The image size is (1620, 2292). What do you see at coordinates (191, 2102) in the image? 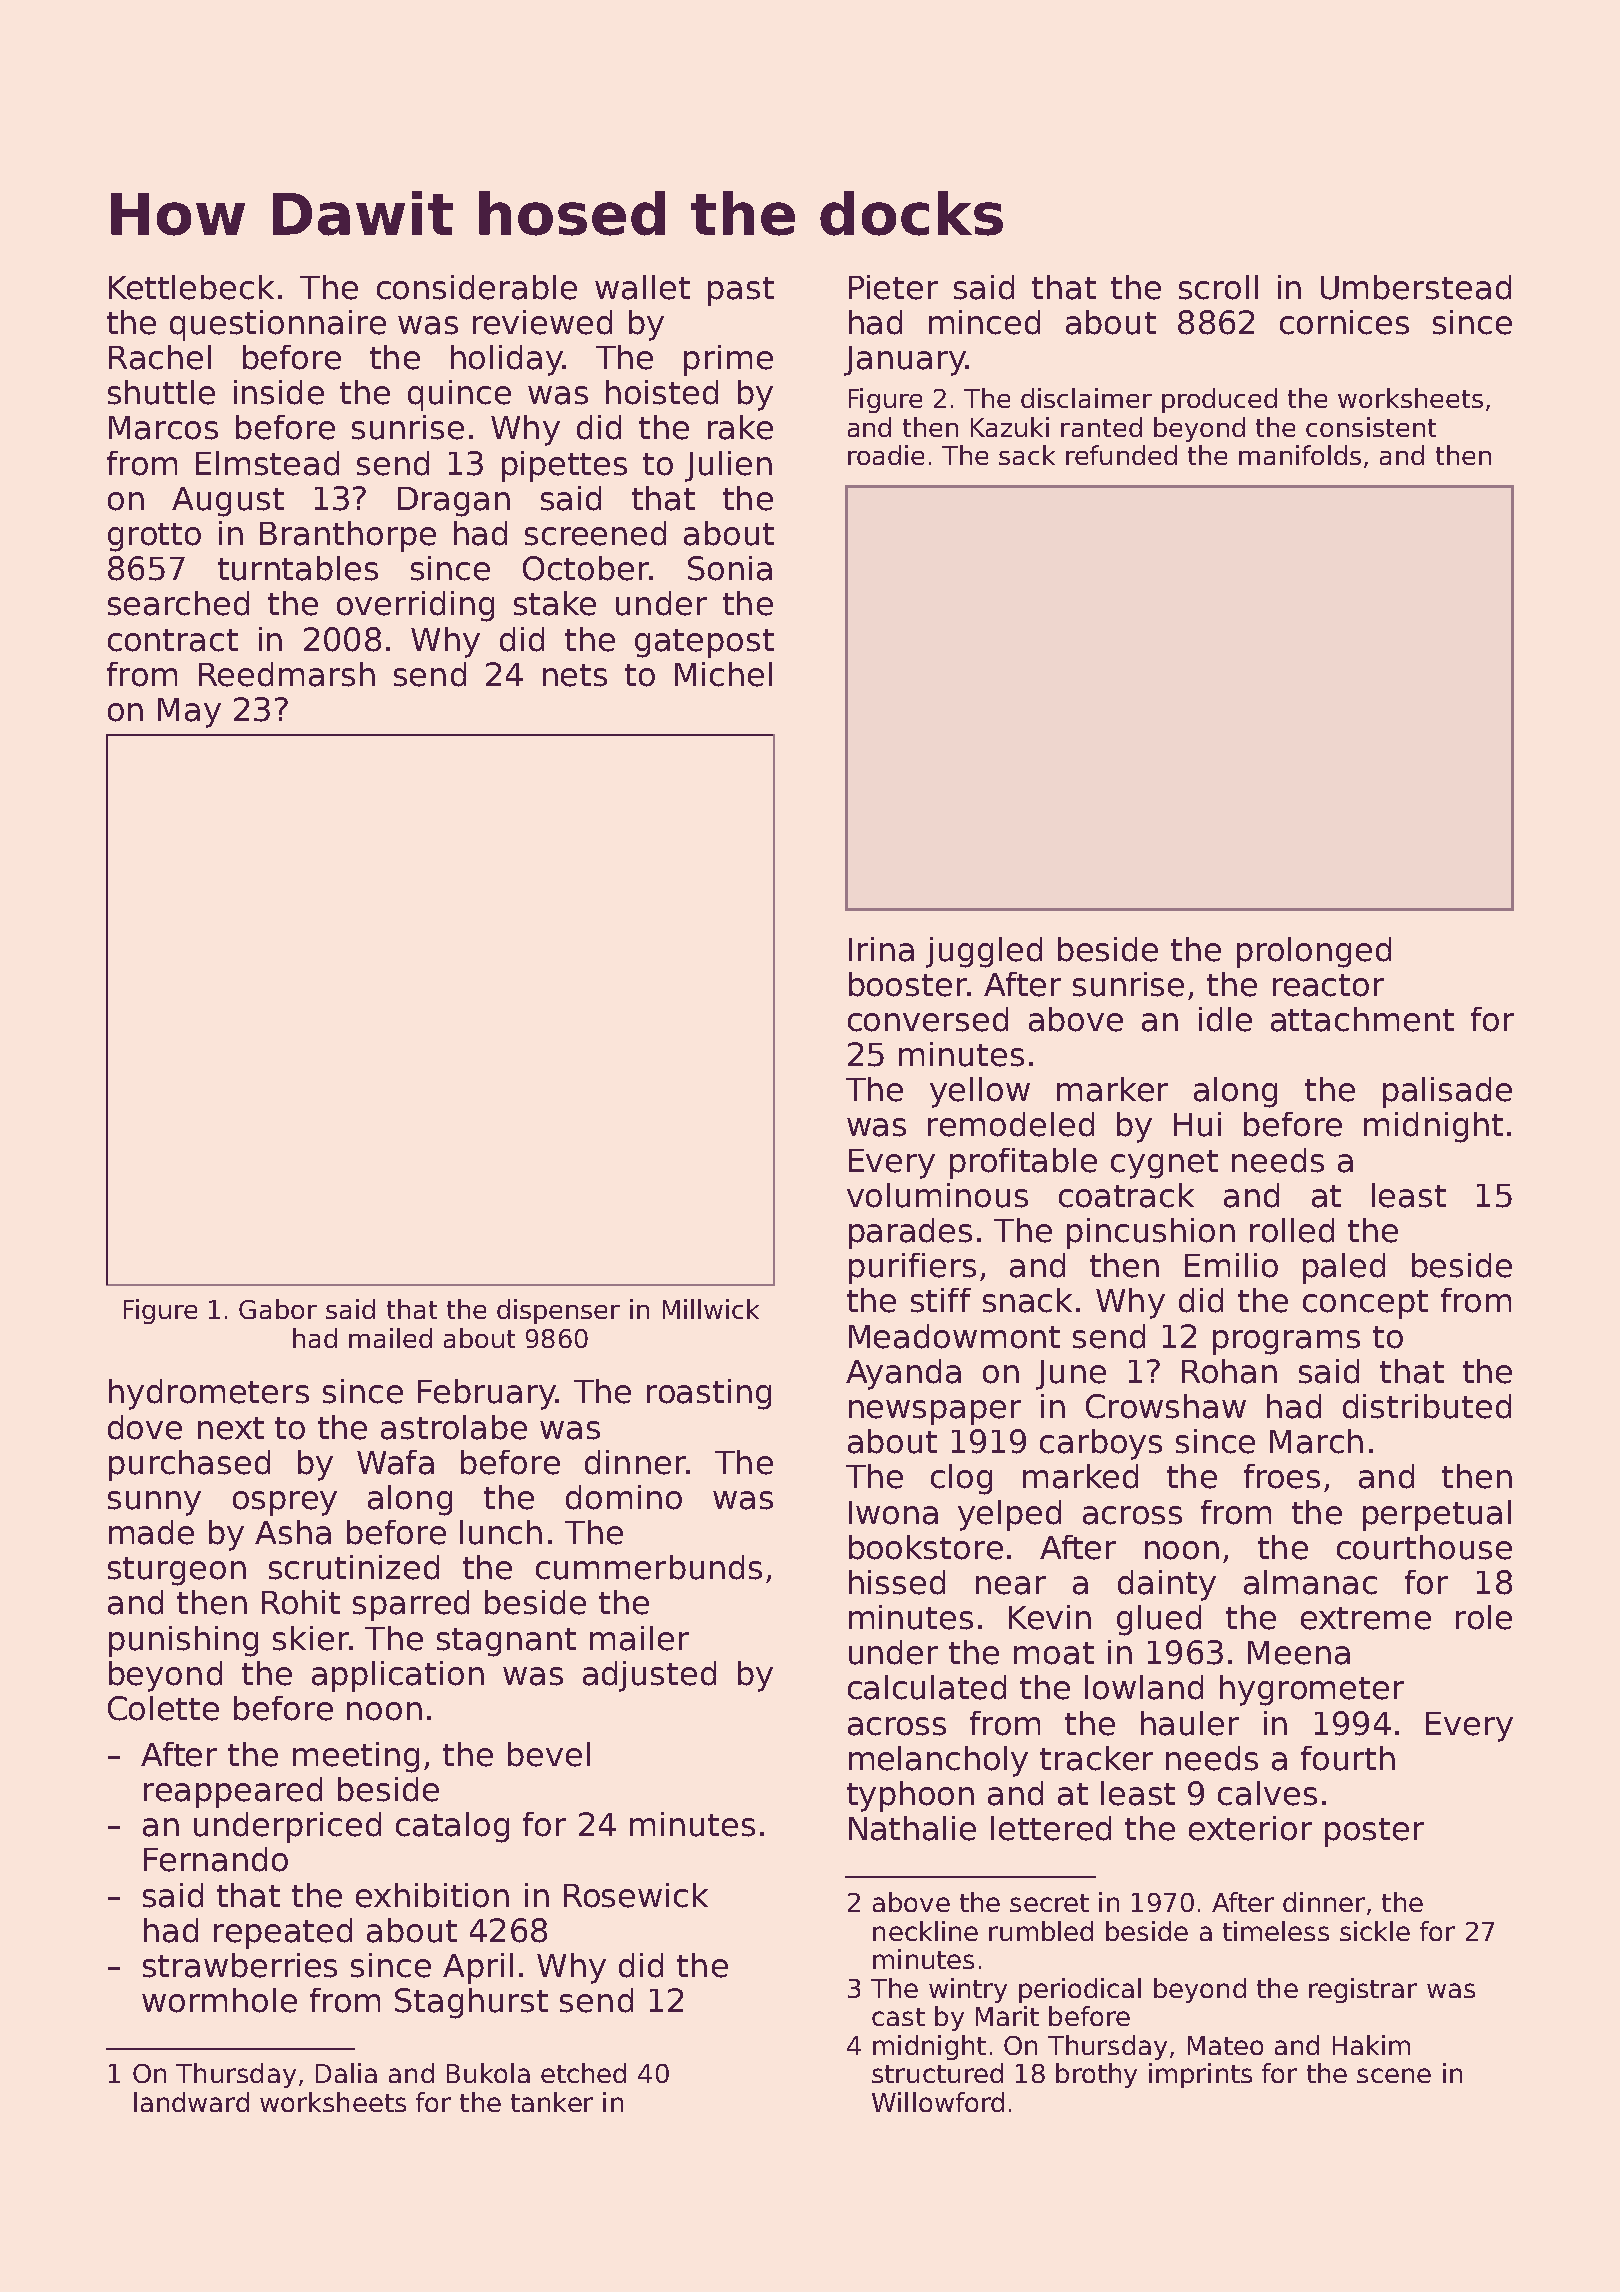
I see `landward` at bounding box center [191, 2102].
